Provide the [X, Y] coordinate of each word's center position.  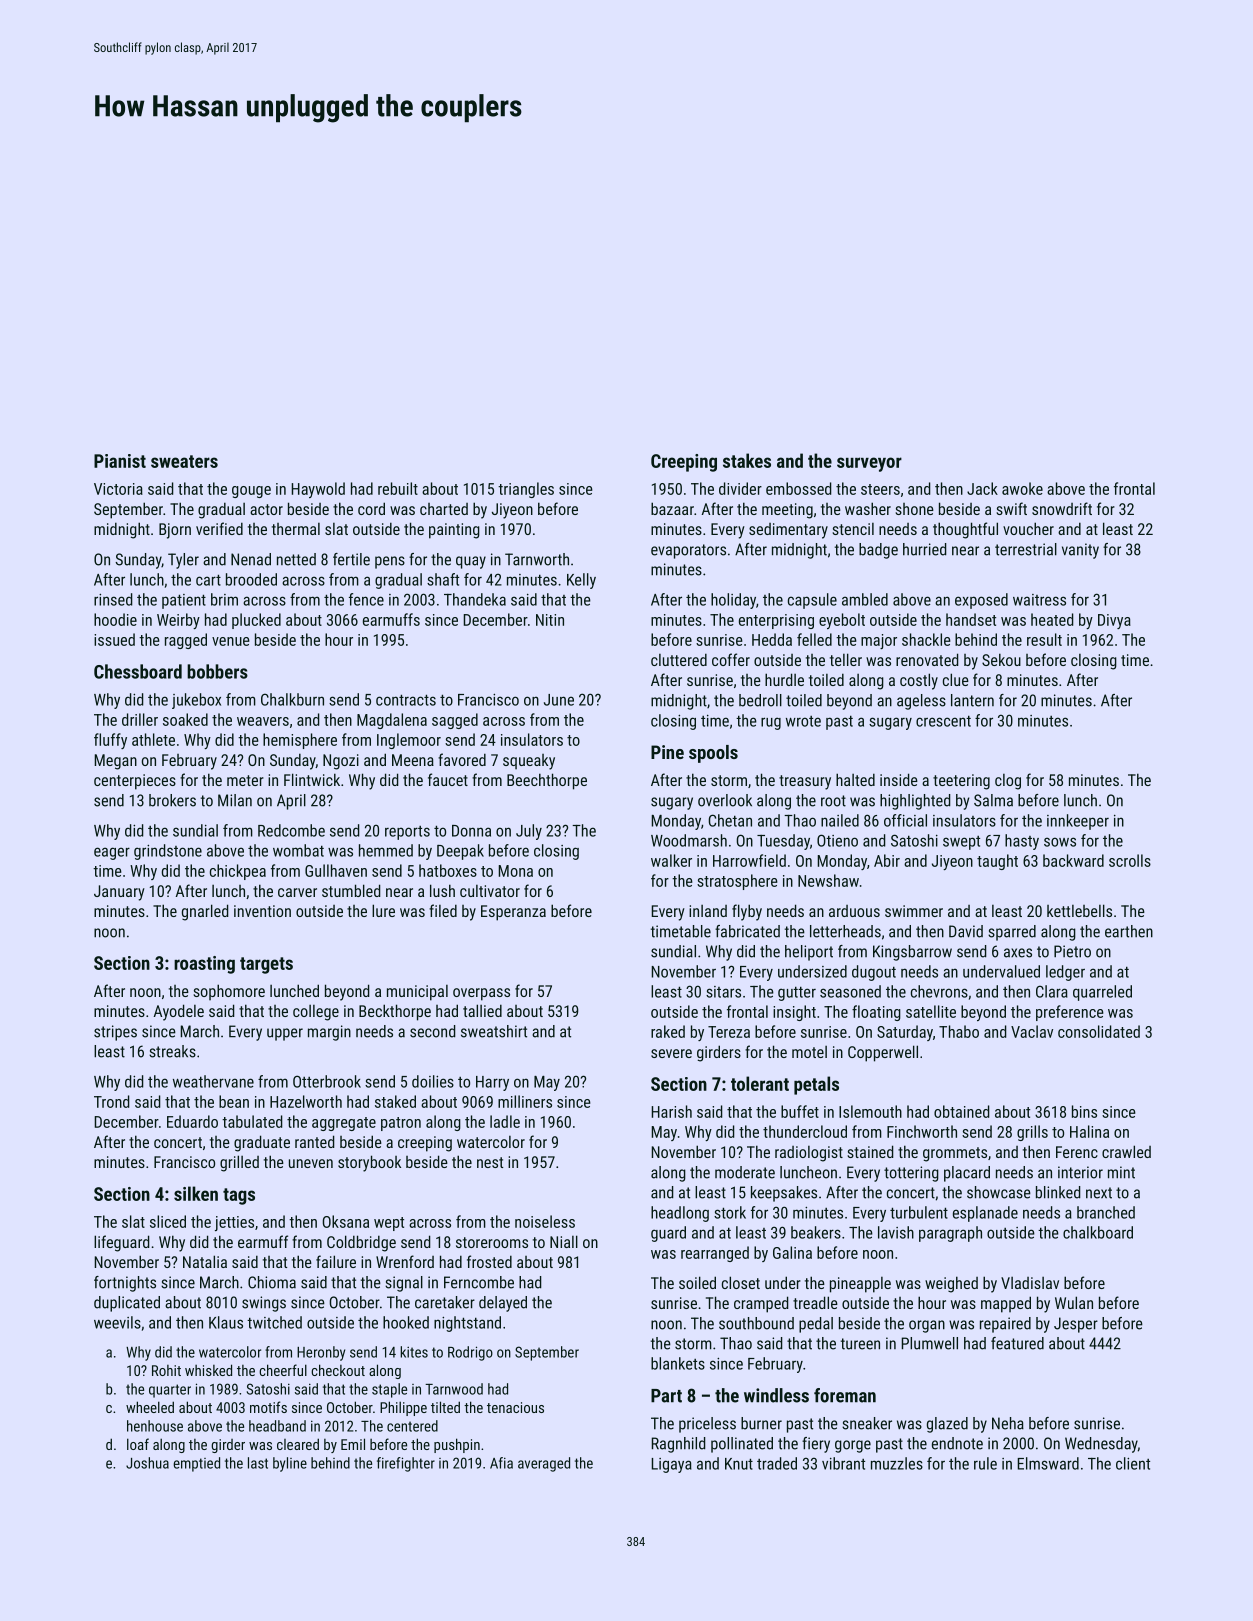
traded [777, 1463]
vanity [1080, 551]
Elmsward [1048, 1463]
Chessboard [138, 671]
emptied [196, 1464]
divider [740, 488]
